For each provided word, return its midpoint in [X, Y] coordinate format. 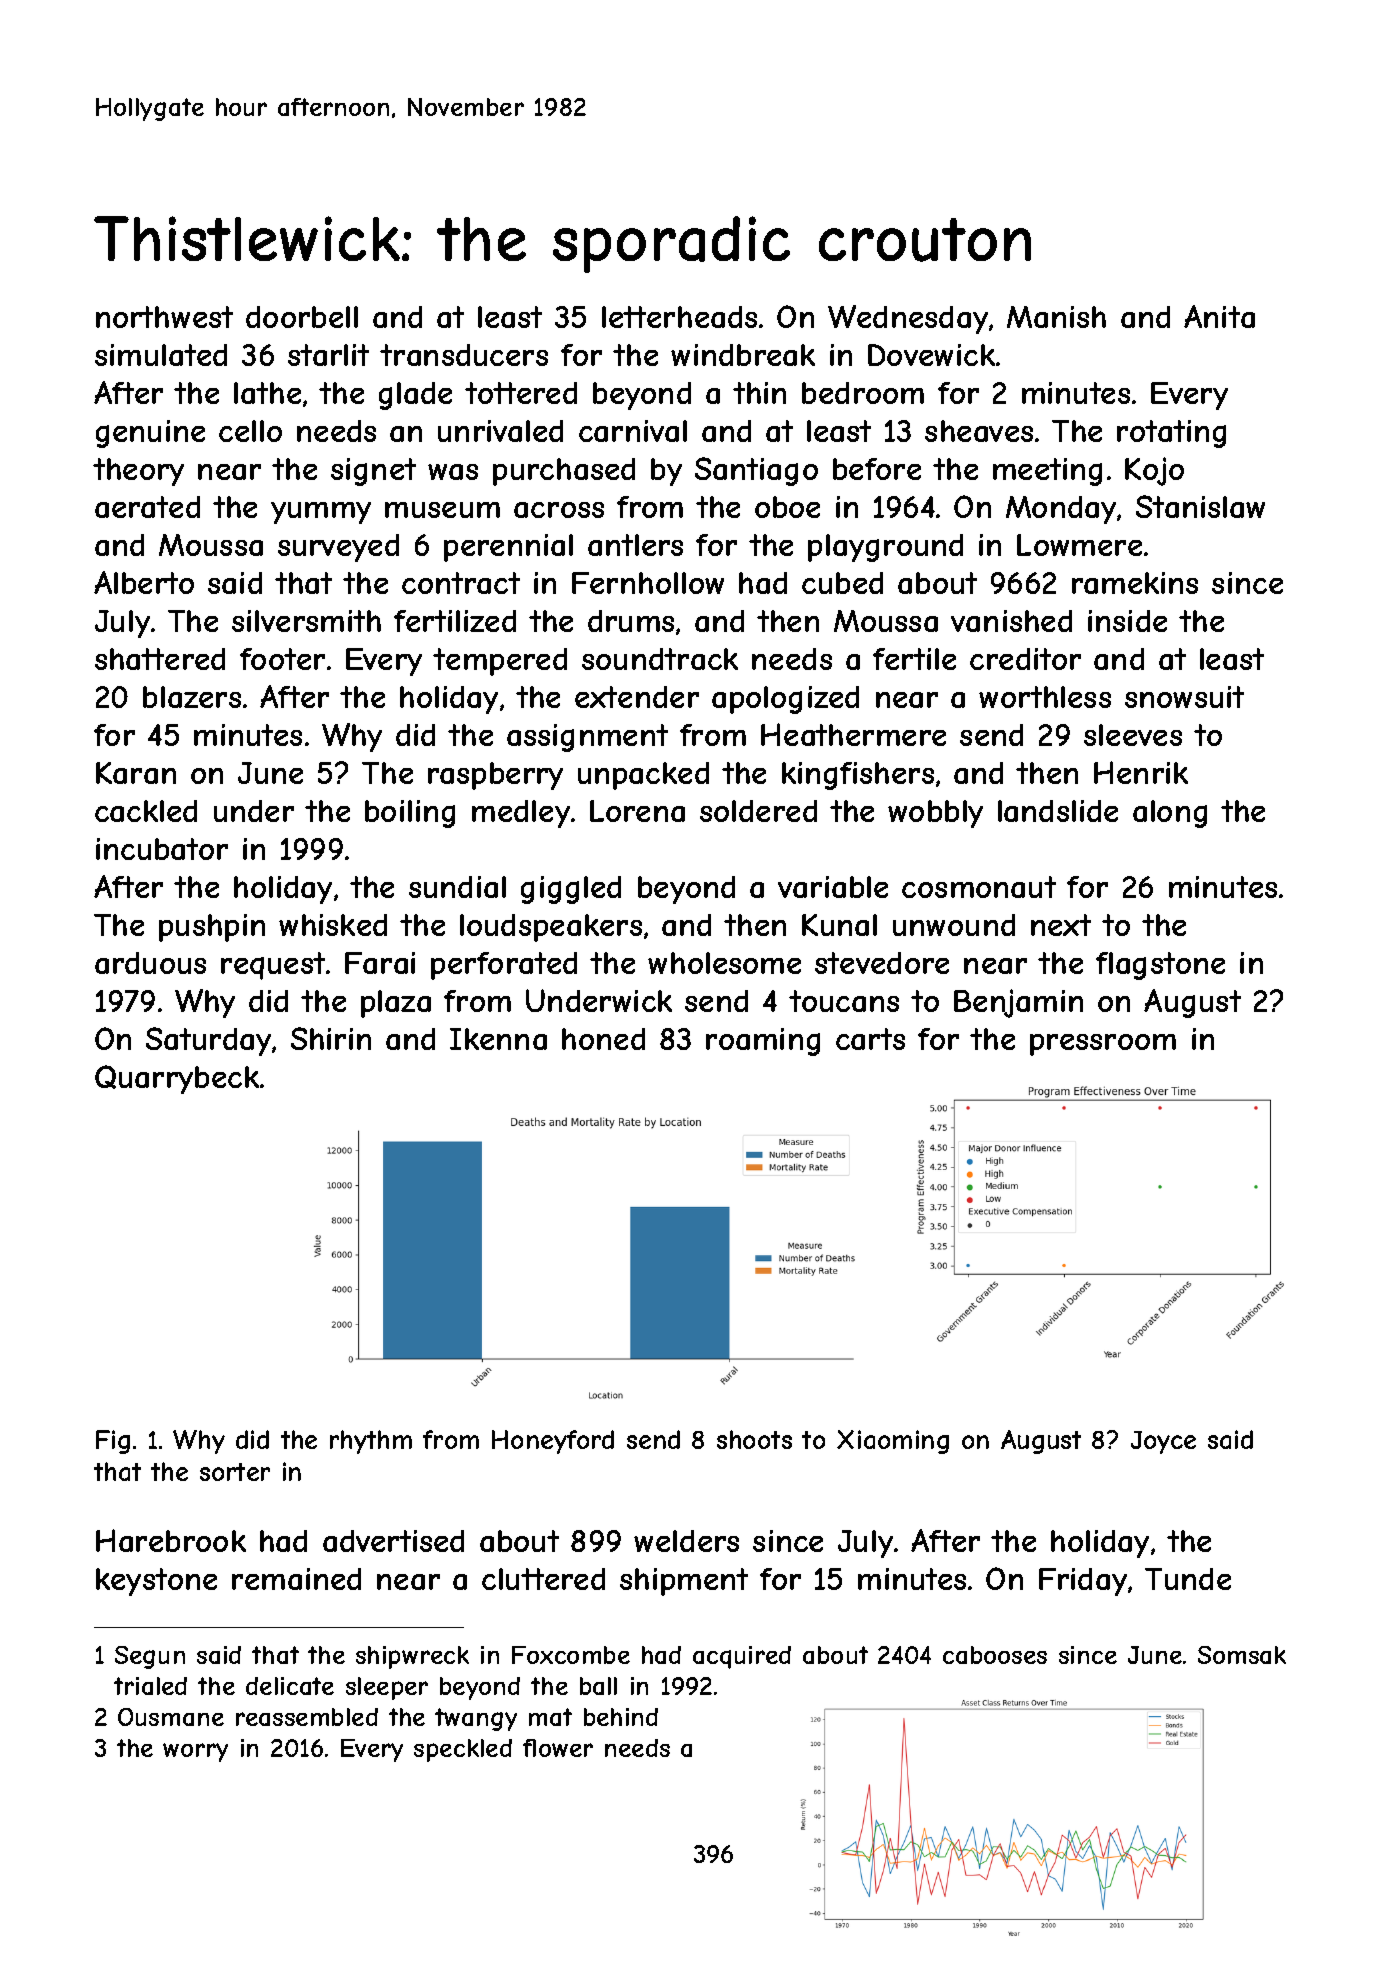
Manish [1056, 317]
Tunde [1188, 1579]
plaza [396, 1004]
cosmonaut [979, 887]
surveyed [338, 548]
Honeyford [553, 1442]
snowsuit [1184, 697]
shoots [754, 1439]
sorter [235, 1472]
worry [195, 1752]
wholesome [724, 963]
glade [415, 396]
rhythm [371, 1442]
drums [631, 621]
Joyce [1163, 1442]
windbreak [743, 355]
